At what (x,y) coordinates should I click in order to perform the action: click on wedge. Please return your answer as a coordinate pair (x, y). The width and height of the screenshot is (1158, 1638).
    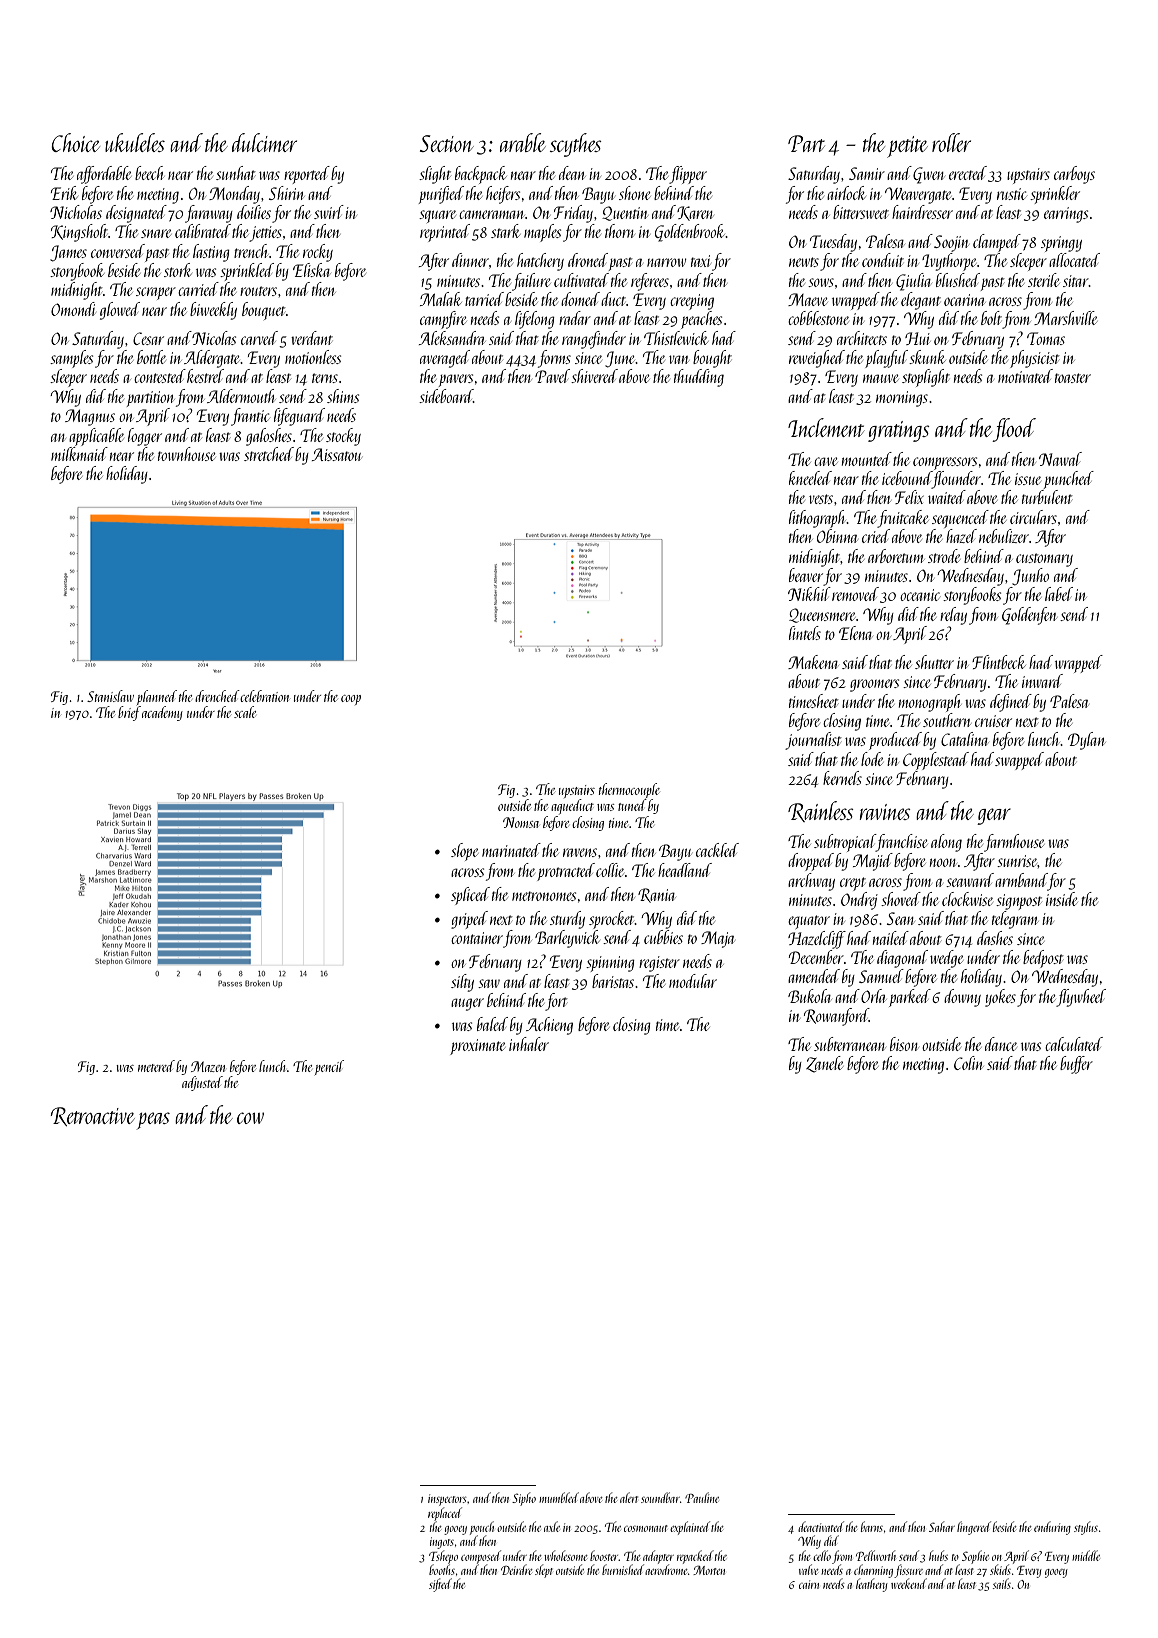
    Looking at the image, I should click on (946, 959).
